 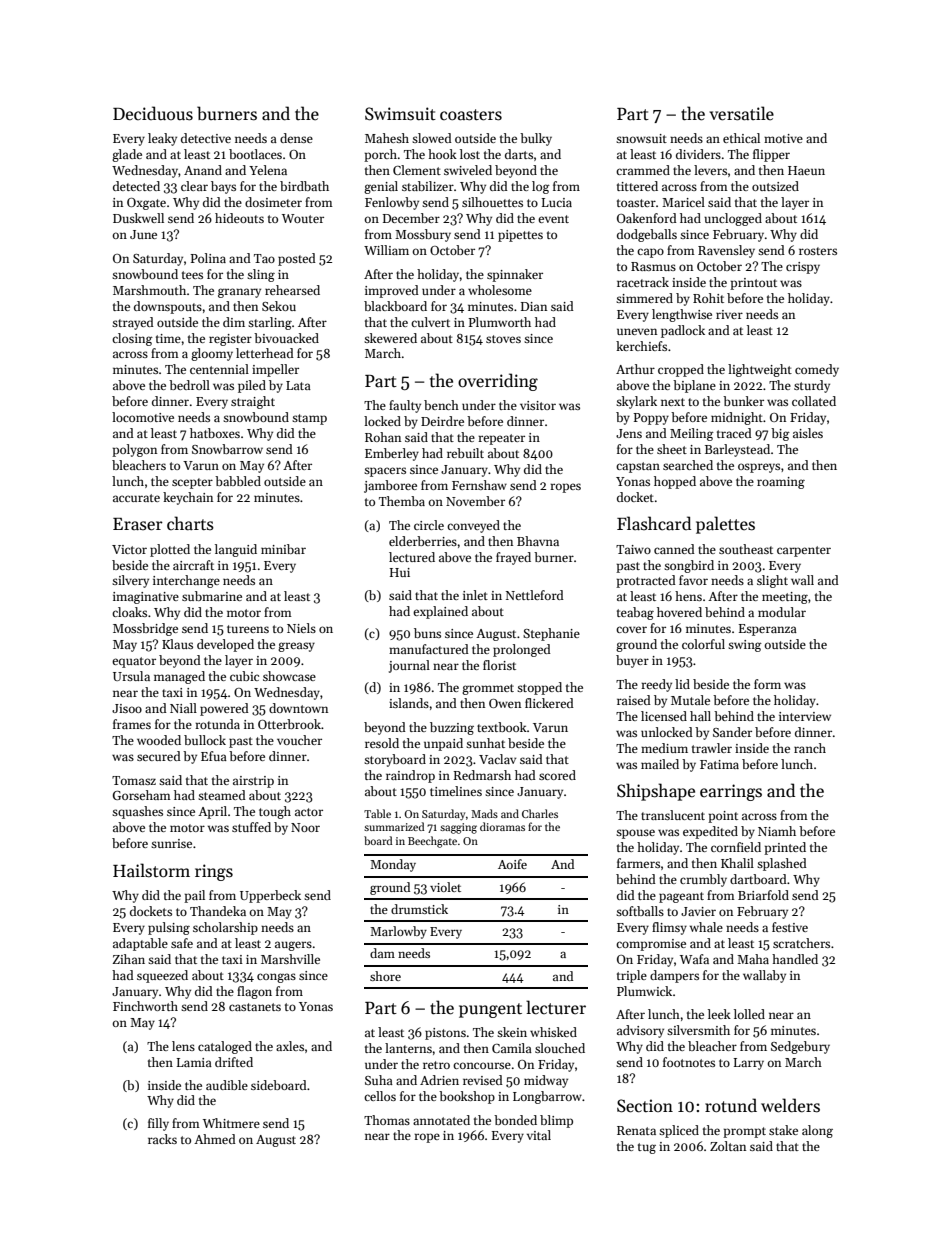 I want to click on crispy, so click(x=803, y=268).
